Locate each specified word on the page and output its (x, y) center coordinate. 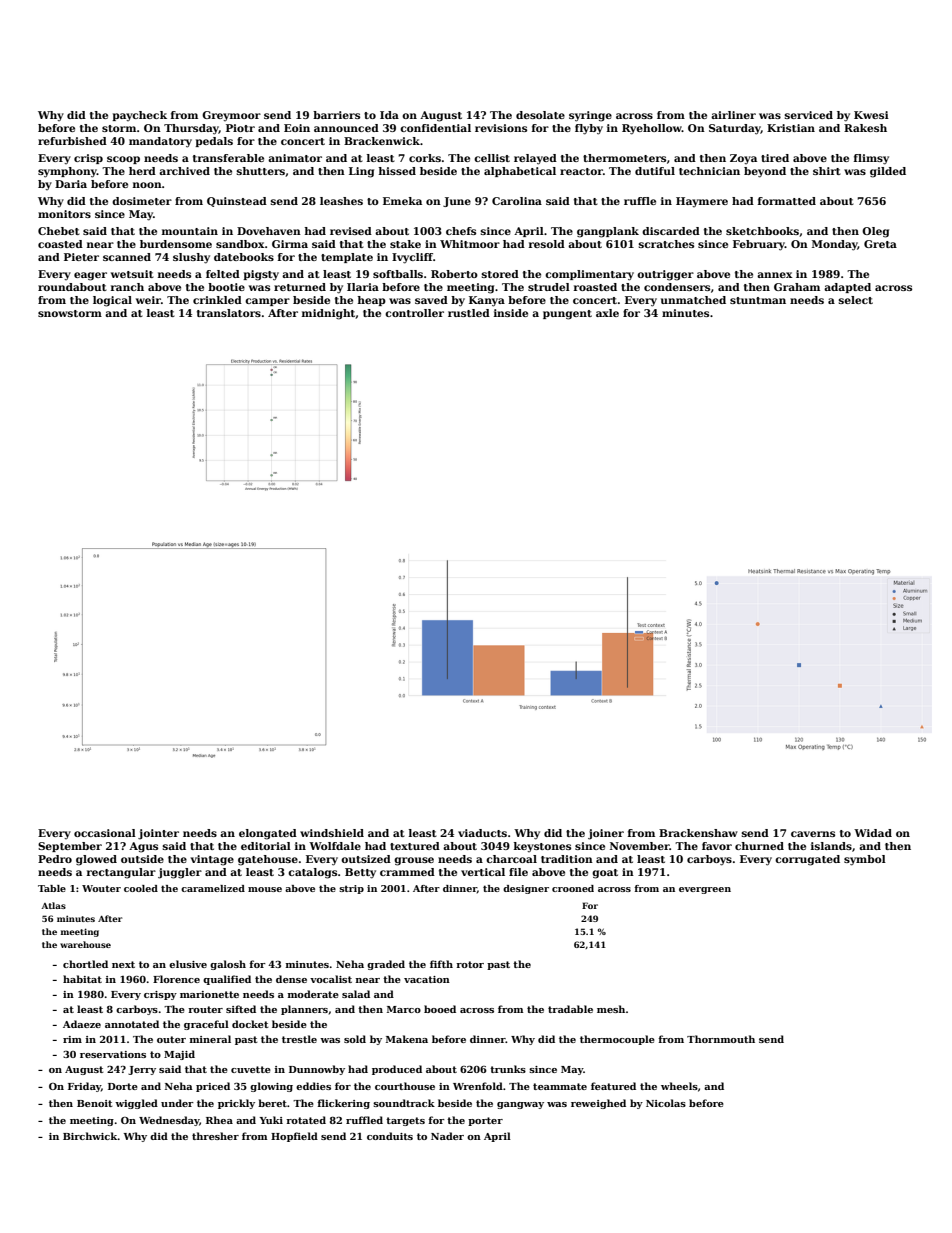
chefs (461, 231)
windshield (332, 833)
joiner (606, 834)
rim (72, 1039)
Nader (447, 1136)
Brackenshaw (698, 833)
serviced (809, 115)
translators (229, 313)
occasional (105, 833)
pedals (214, 142)
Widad (873, 833)
